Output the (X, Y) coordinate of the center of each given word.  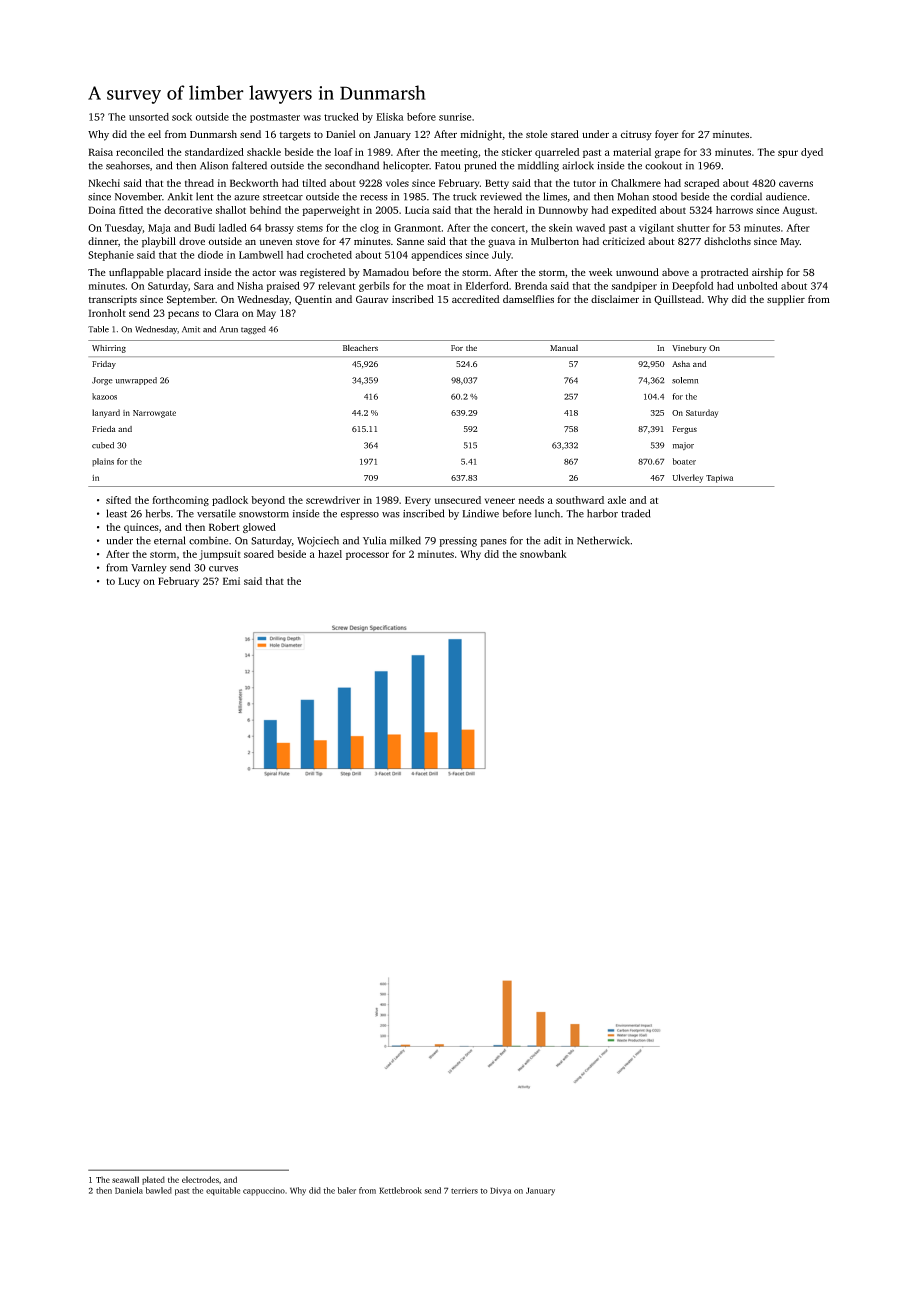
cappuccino (264, 1191)
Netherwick (603, 540)
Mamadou (386, 272)
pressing (458, 542)
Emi (231, 581)
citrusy (636, 135)
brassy (279, 229)
